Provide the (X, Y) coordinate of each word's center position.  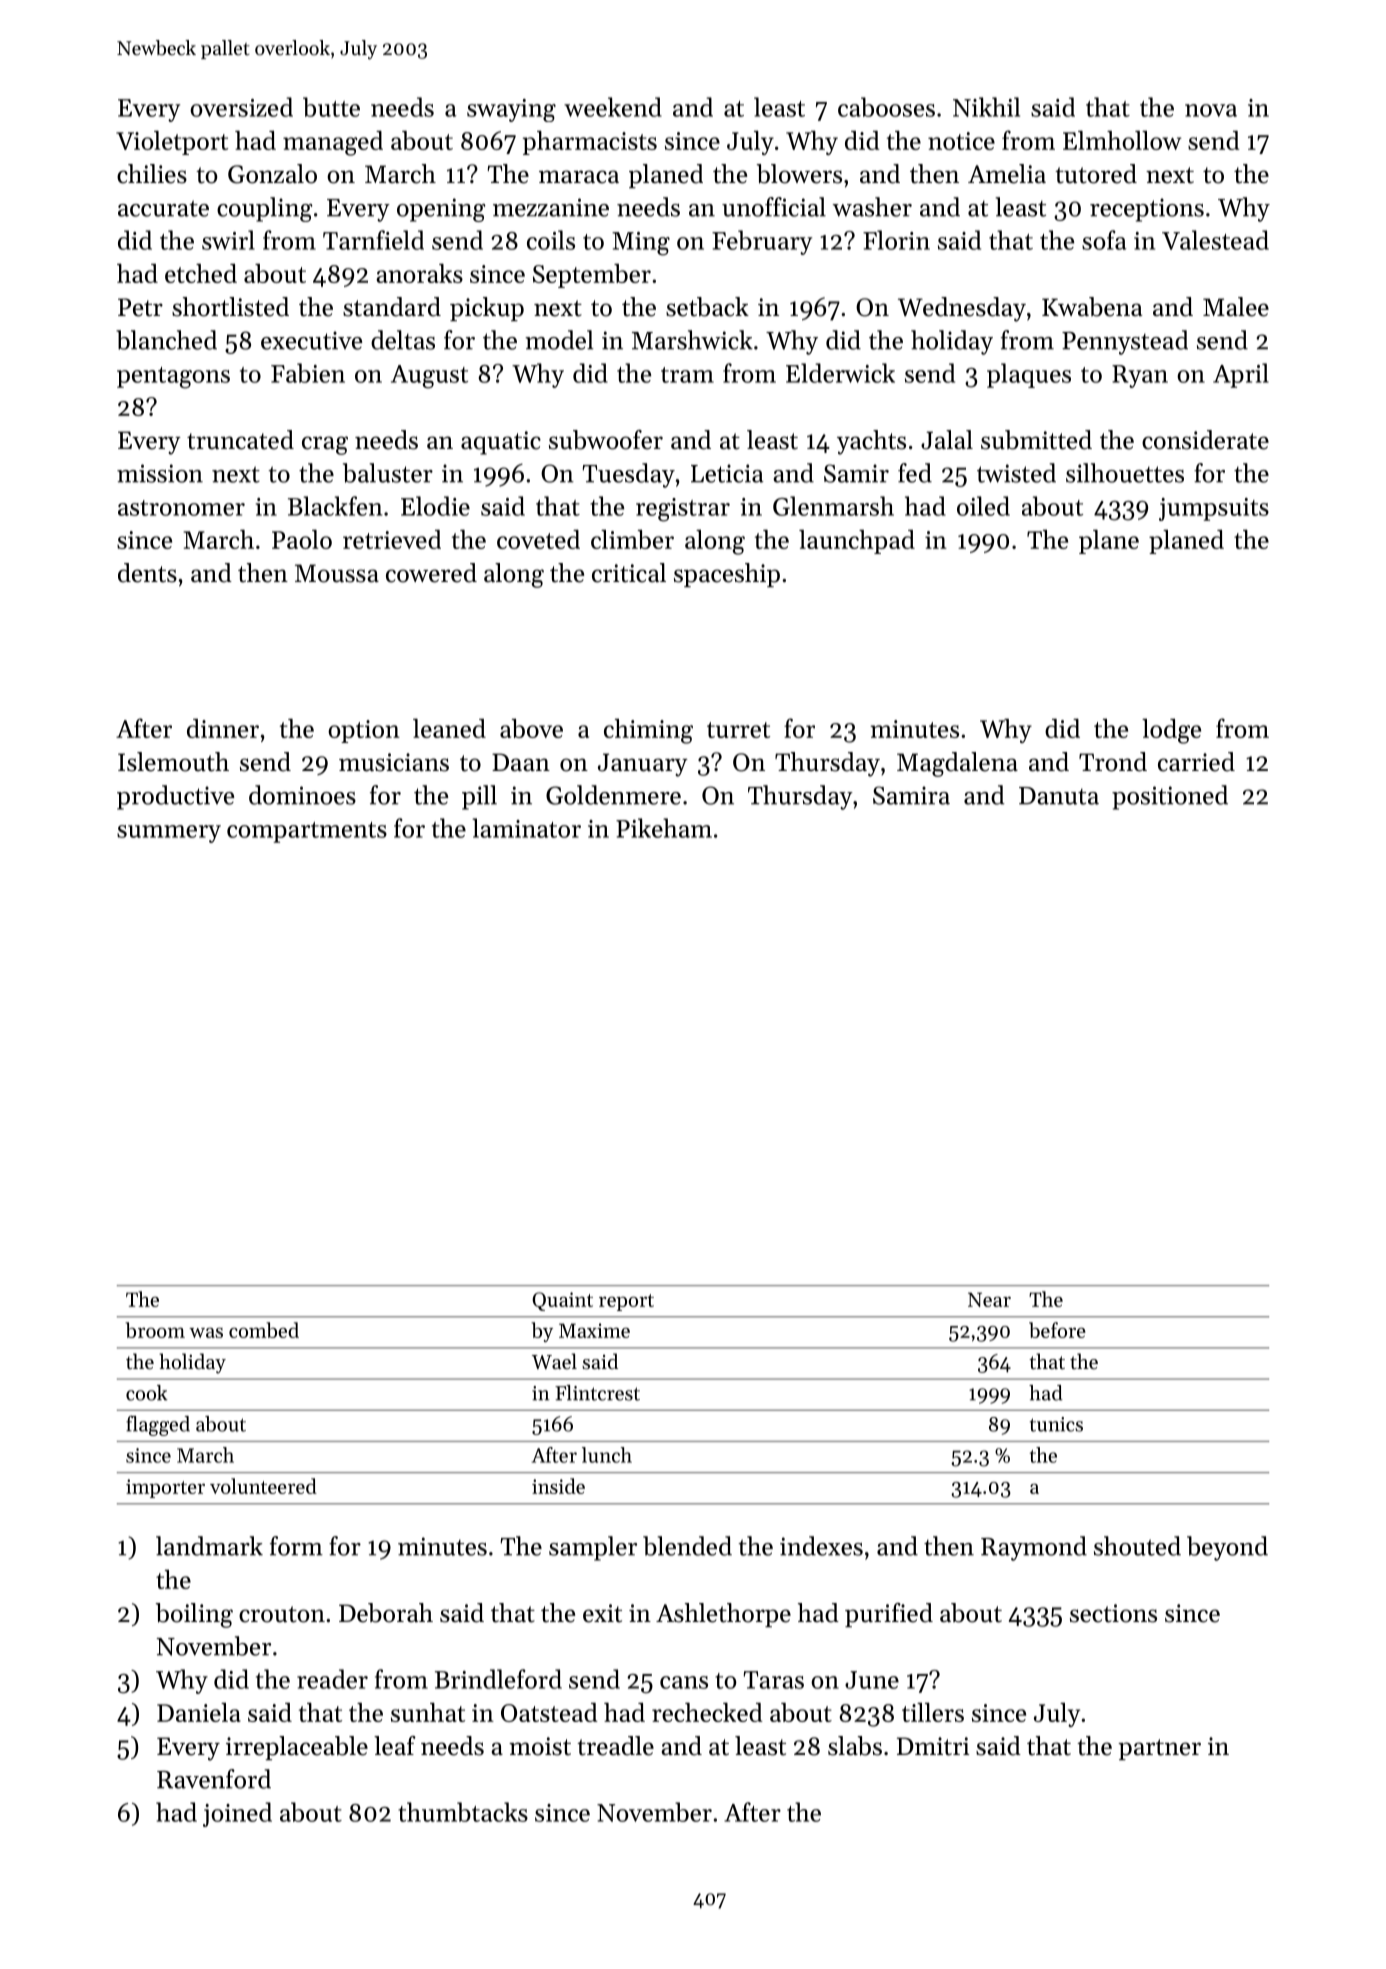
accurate (163, 208)
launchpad (857, 541)
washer (872, 207)
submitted (1036, 440)
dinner (223, 728)
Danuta (1059, 796)
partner (1159, 1749)
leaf (395, 1746)
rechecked (707, 1712)
